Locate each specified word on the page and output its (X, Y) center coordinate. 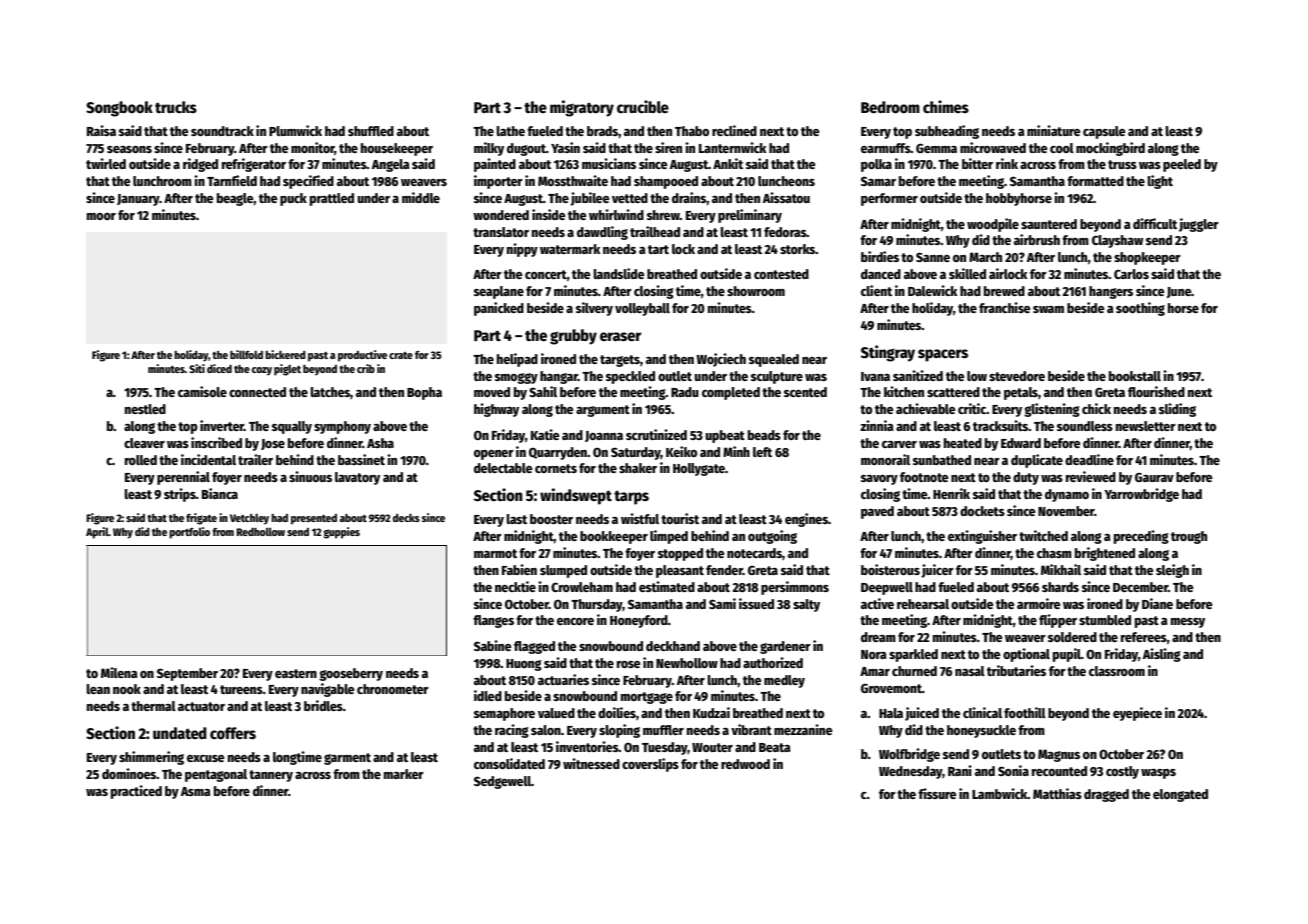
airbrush (1037, 239)
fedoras (785, 232)
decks (406, 518)
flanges (493, 621)
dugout (526, 149)
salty (806, 605)
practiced (136, 792)
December (1140, 587)
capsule (1104, 132)
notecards (754, 553)
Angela (391, 165)
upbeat (725, 436)
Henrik (951, 493)
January (138, 200)
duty (1026, 478)
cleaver (144, 443)
